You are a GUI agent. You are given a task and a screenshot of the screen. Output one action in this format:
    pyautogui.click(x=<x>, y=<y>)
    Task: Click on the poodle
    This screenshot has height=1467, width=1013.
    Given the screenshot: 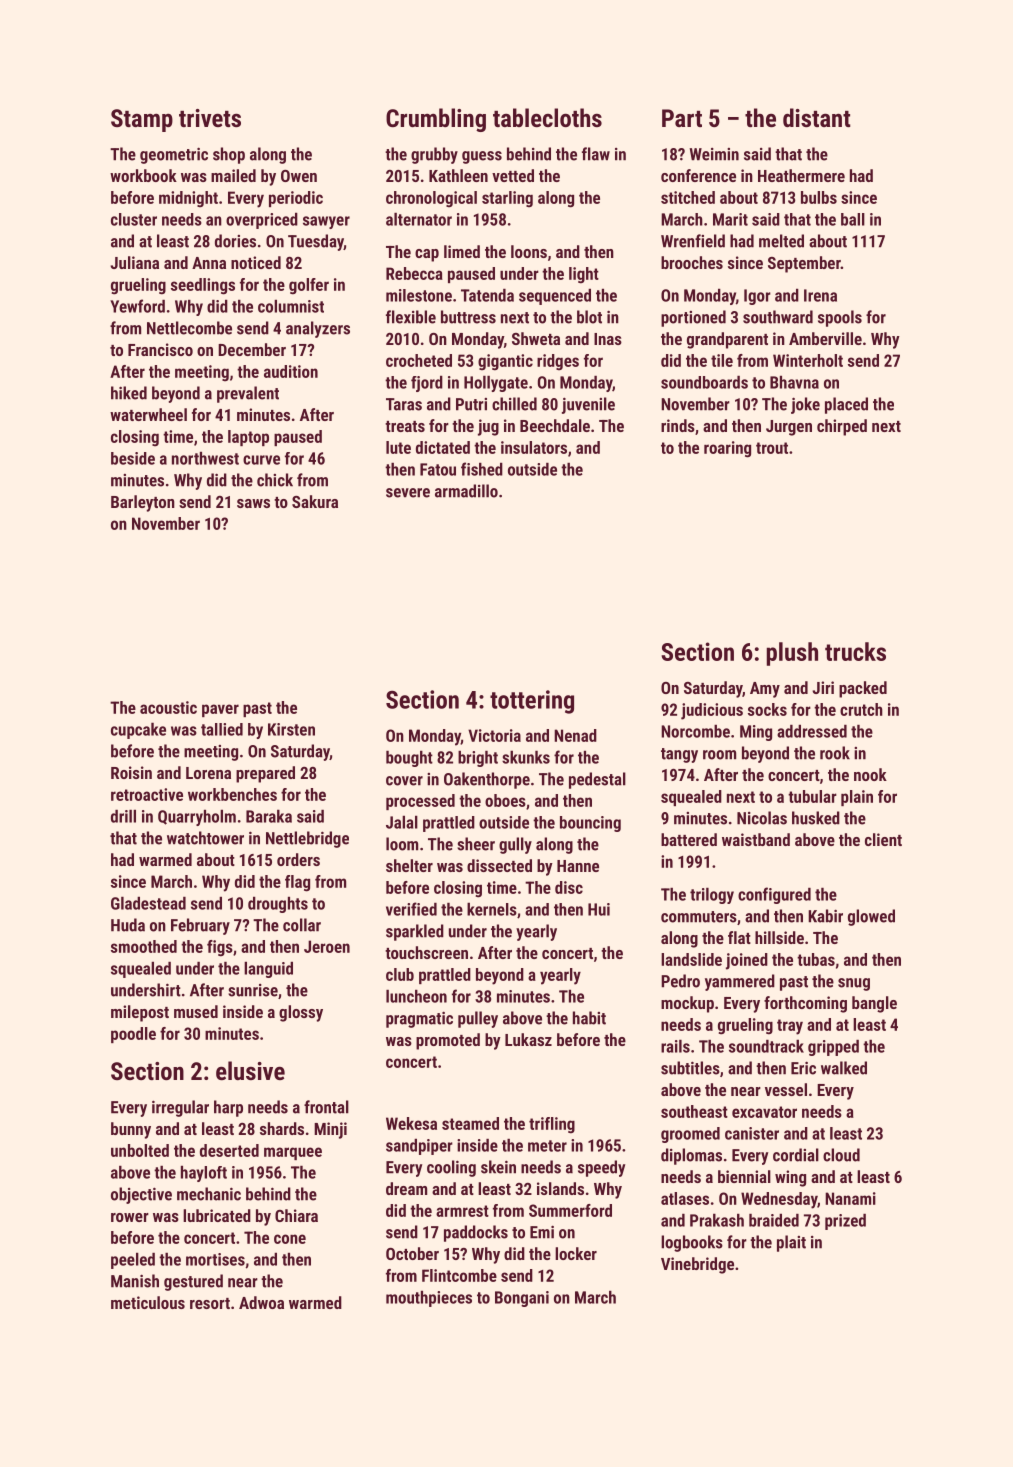 What is the action you would take?
    pyautogui.click(x=133, y=1035)
